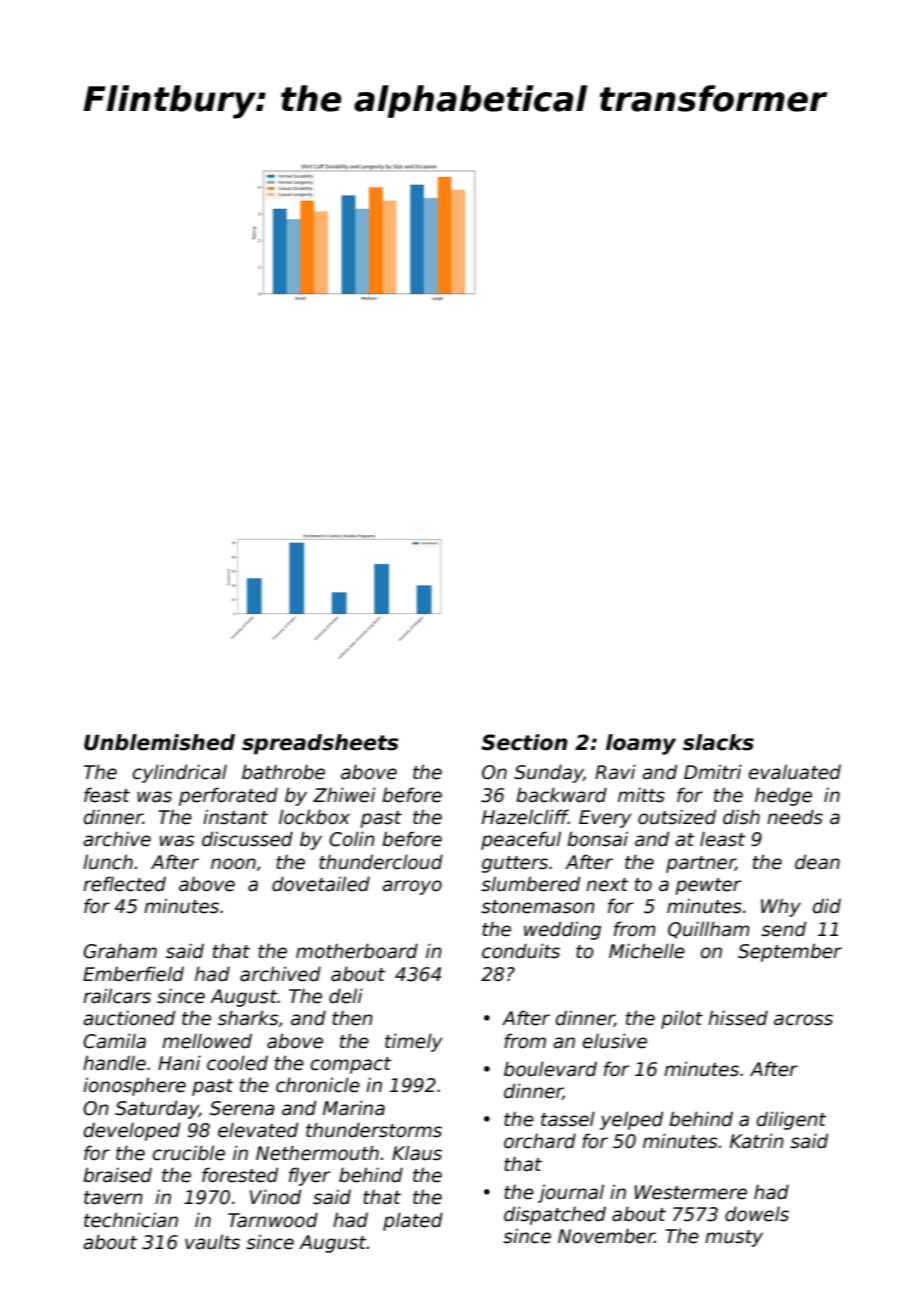 The image size is (924, 1308). I want to click on perforated, so click(228, 796).
